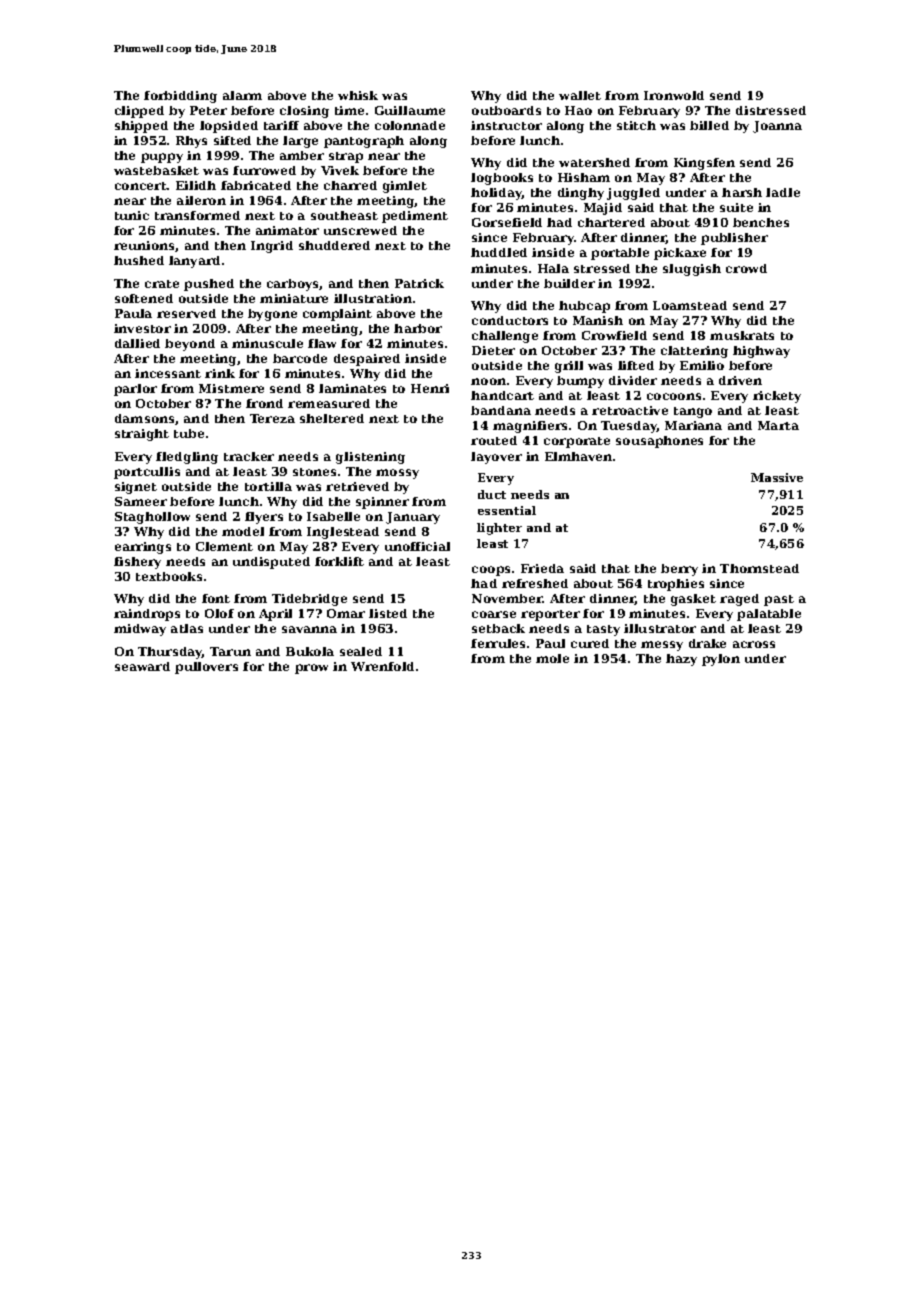 The width and height of the image is (924, 1308). I want to click on pullovers, so click(206, 668).
